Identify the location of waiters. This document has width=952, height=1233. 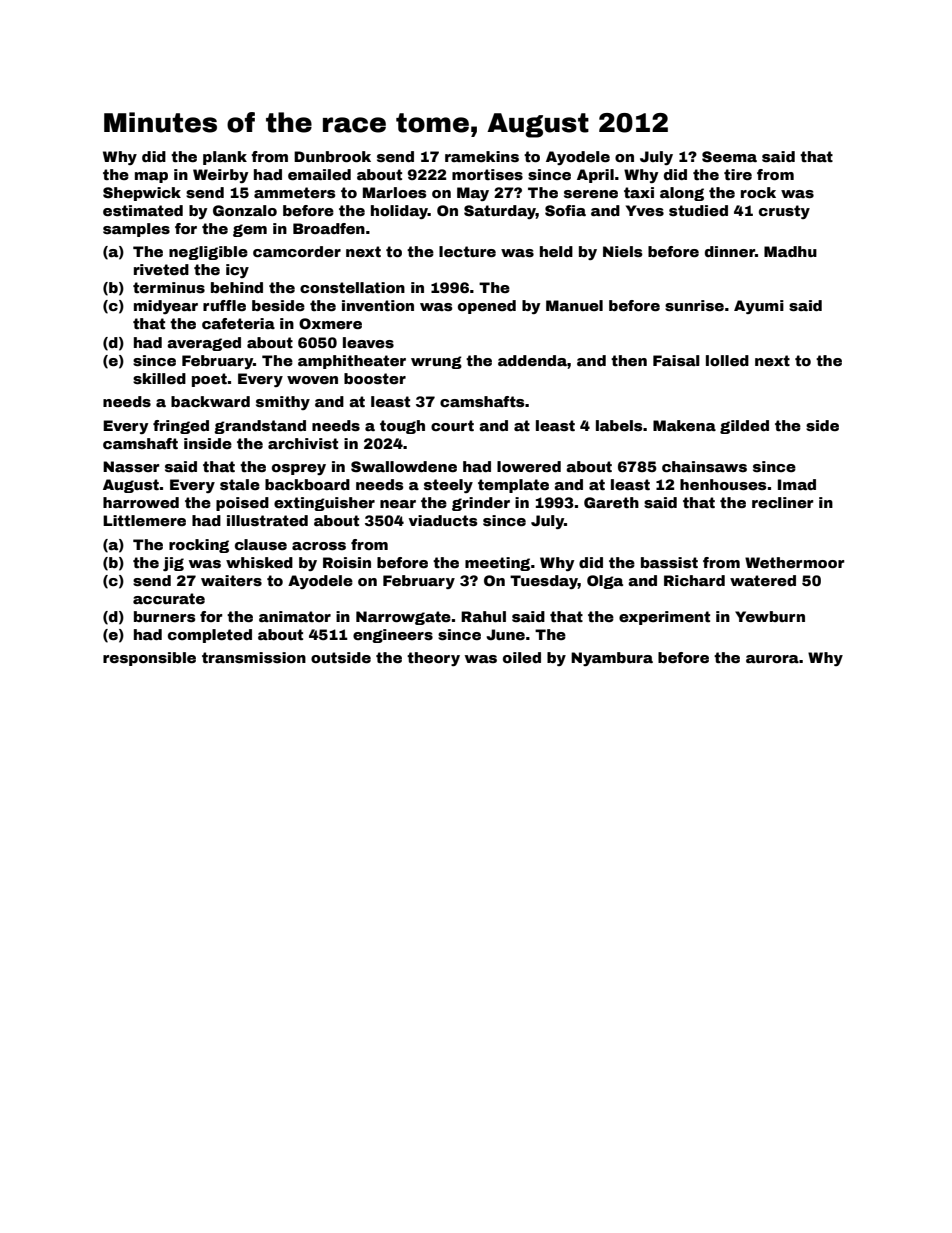
(231, 580).
